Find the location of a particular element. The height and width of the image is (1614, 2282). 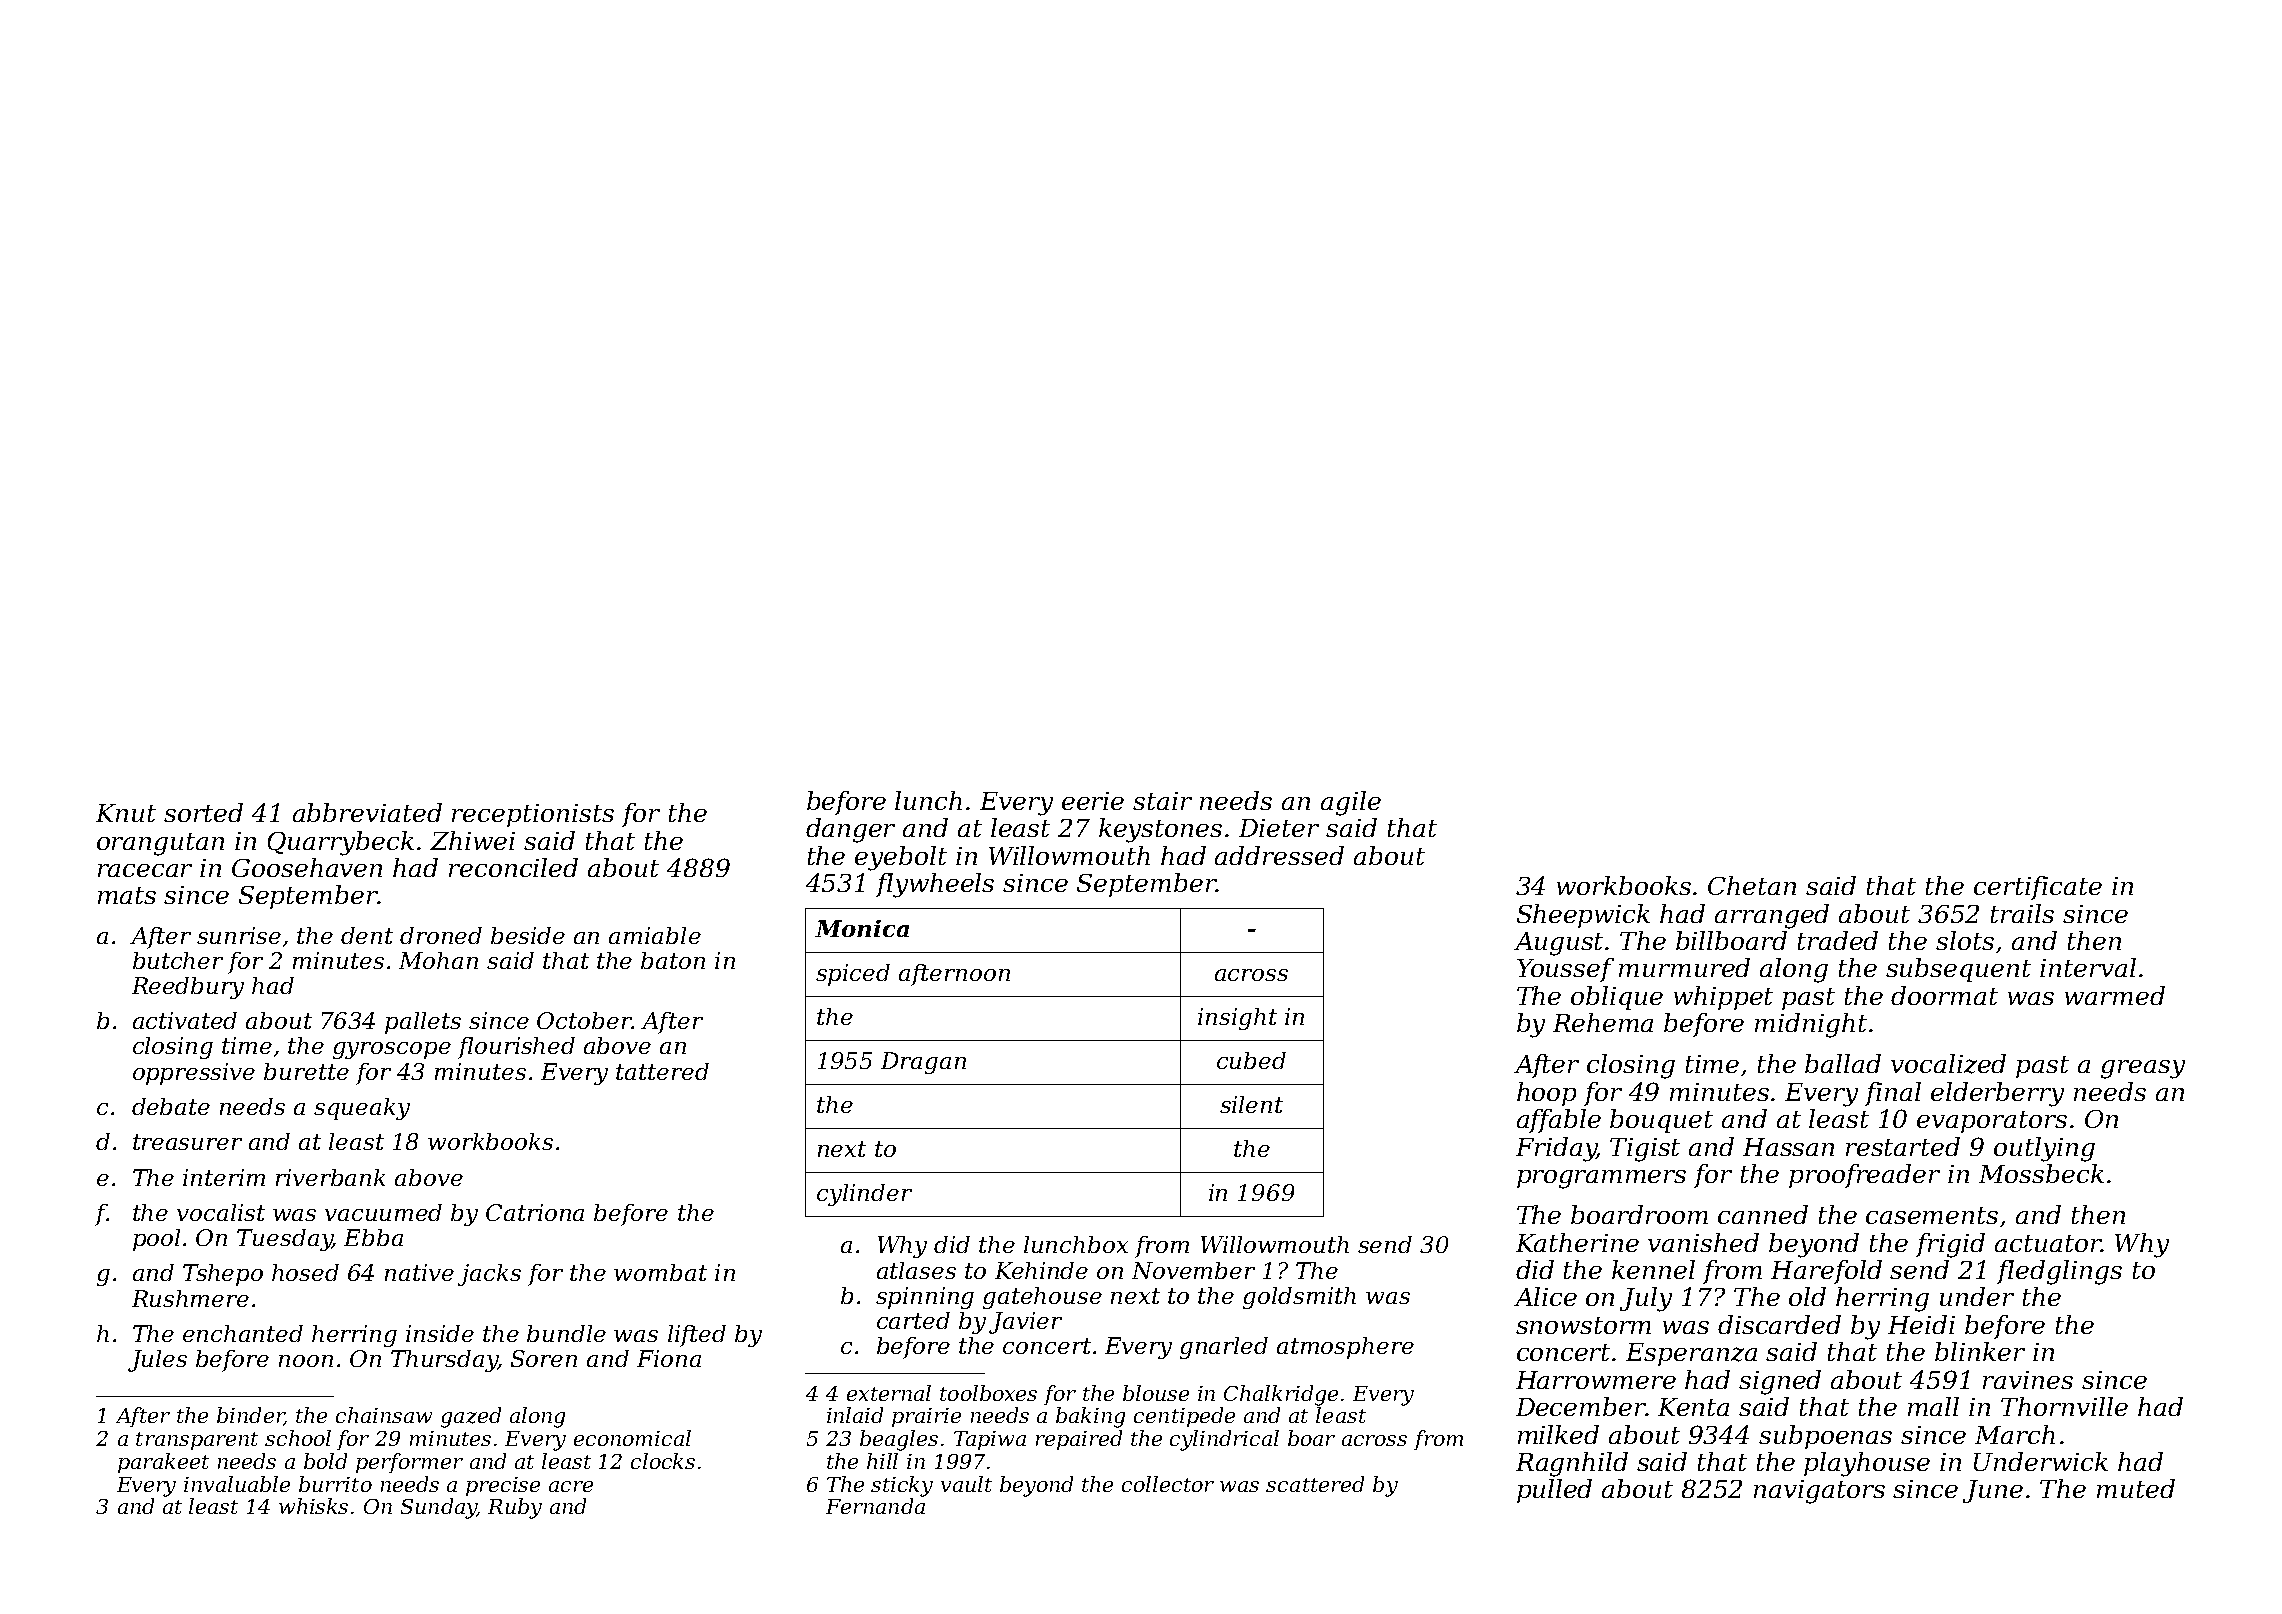

danger is located at coordinates (850, 830).
